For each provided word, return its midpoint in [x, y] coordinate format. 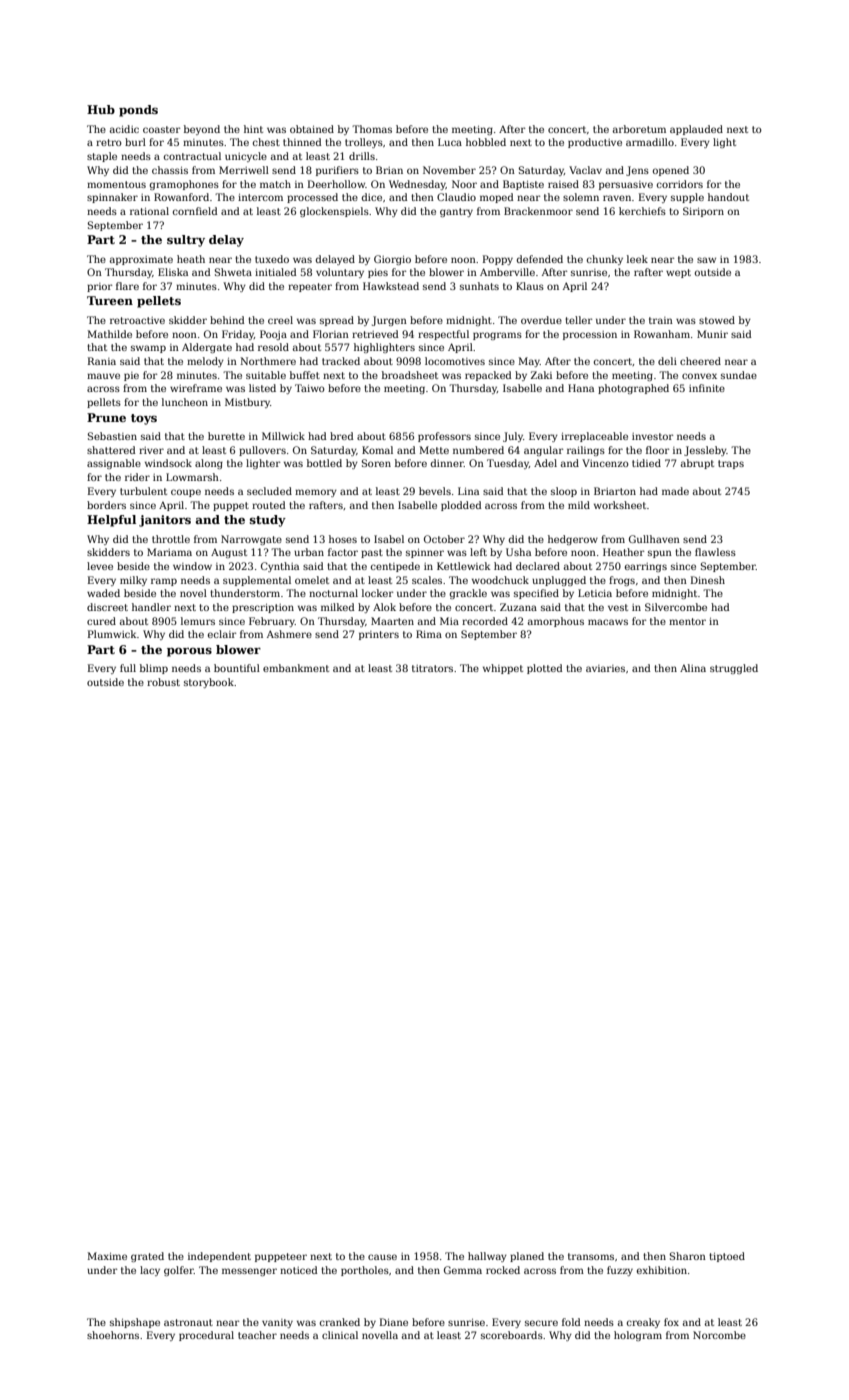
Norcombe [719, 1335]
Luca [450, 142]
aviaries [605, 668]
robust [163, 682]
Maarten [392, 621]
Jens [637, 171]
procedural [206, 1336]
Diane [394, 1322]
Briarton [615, 491]
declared [538, 566]
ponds [138, 111]
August [229, 553]
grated [147, 1257]
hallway [487, 1257]
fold [571, 1322]
